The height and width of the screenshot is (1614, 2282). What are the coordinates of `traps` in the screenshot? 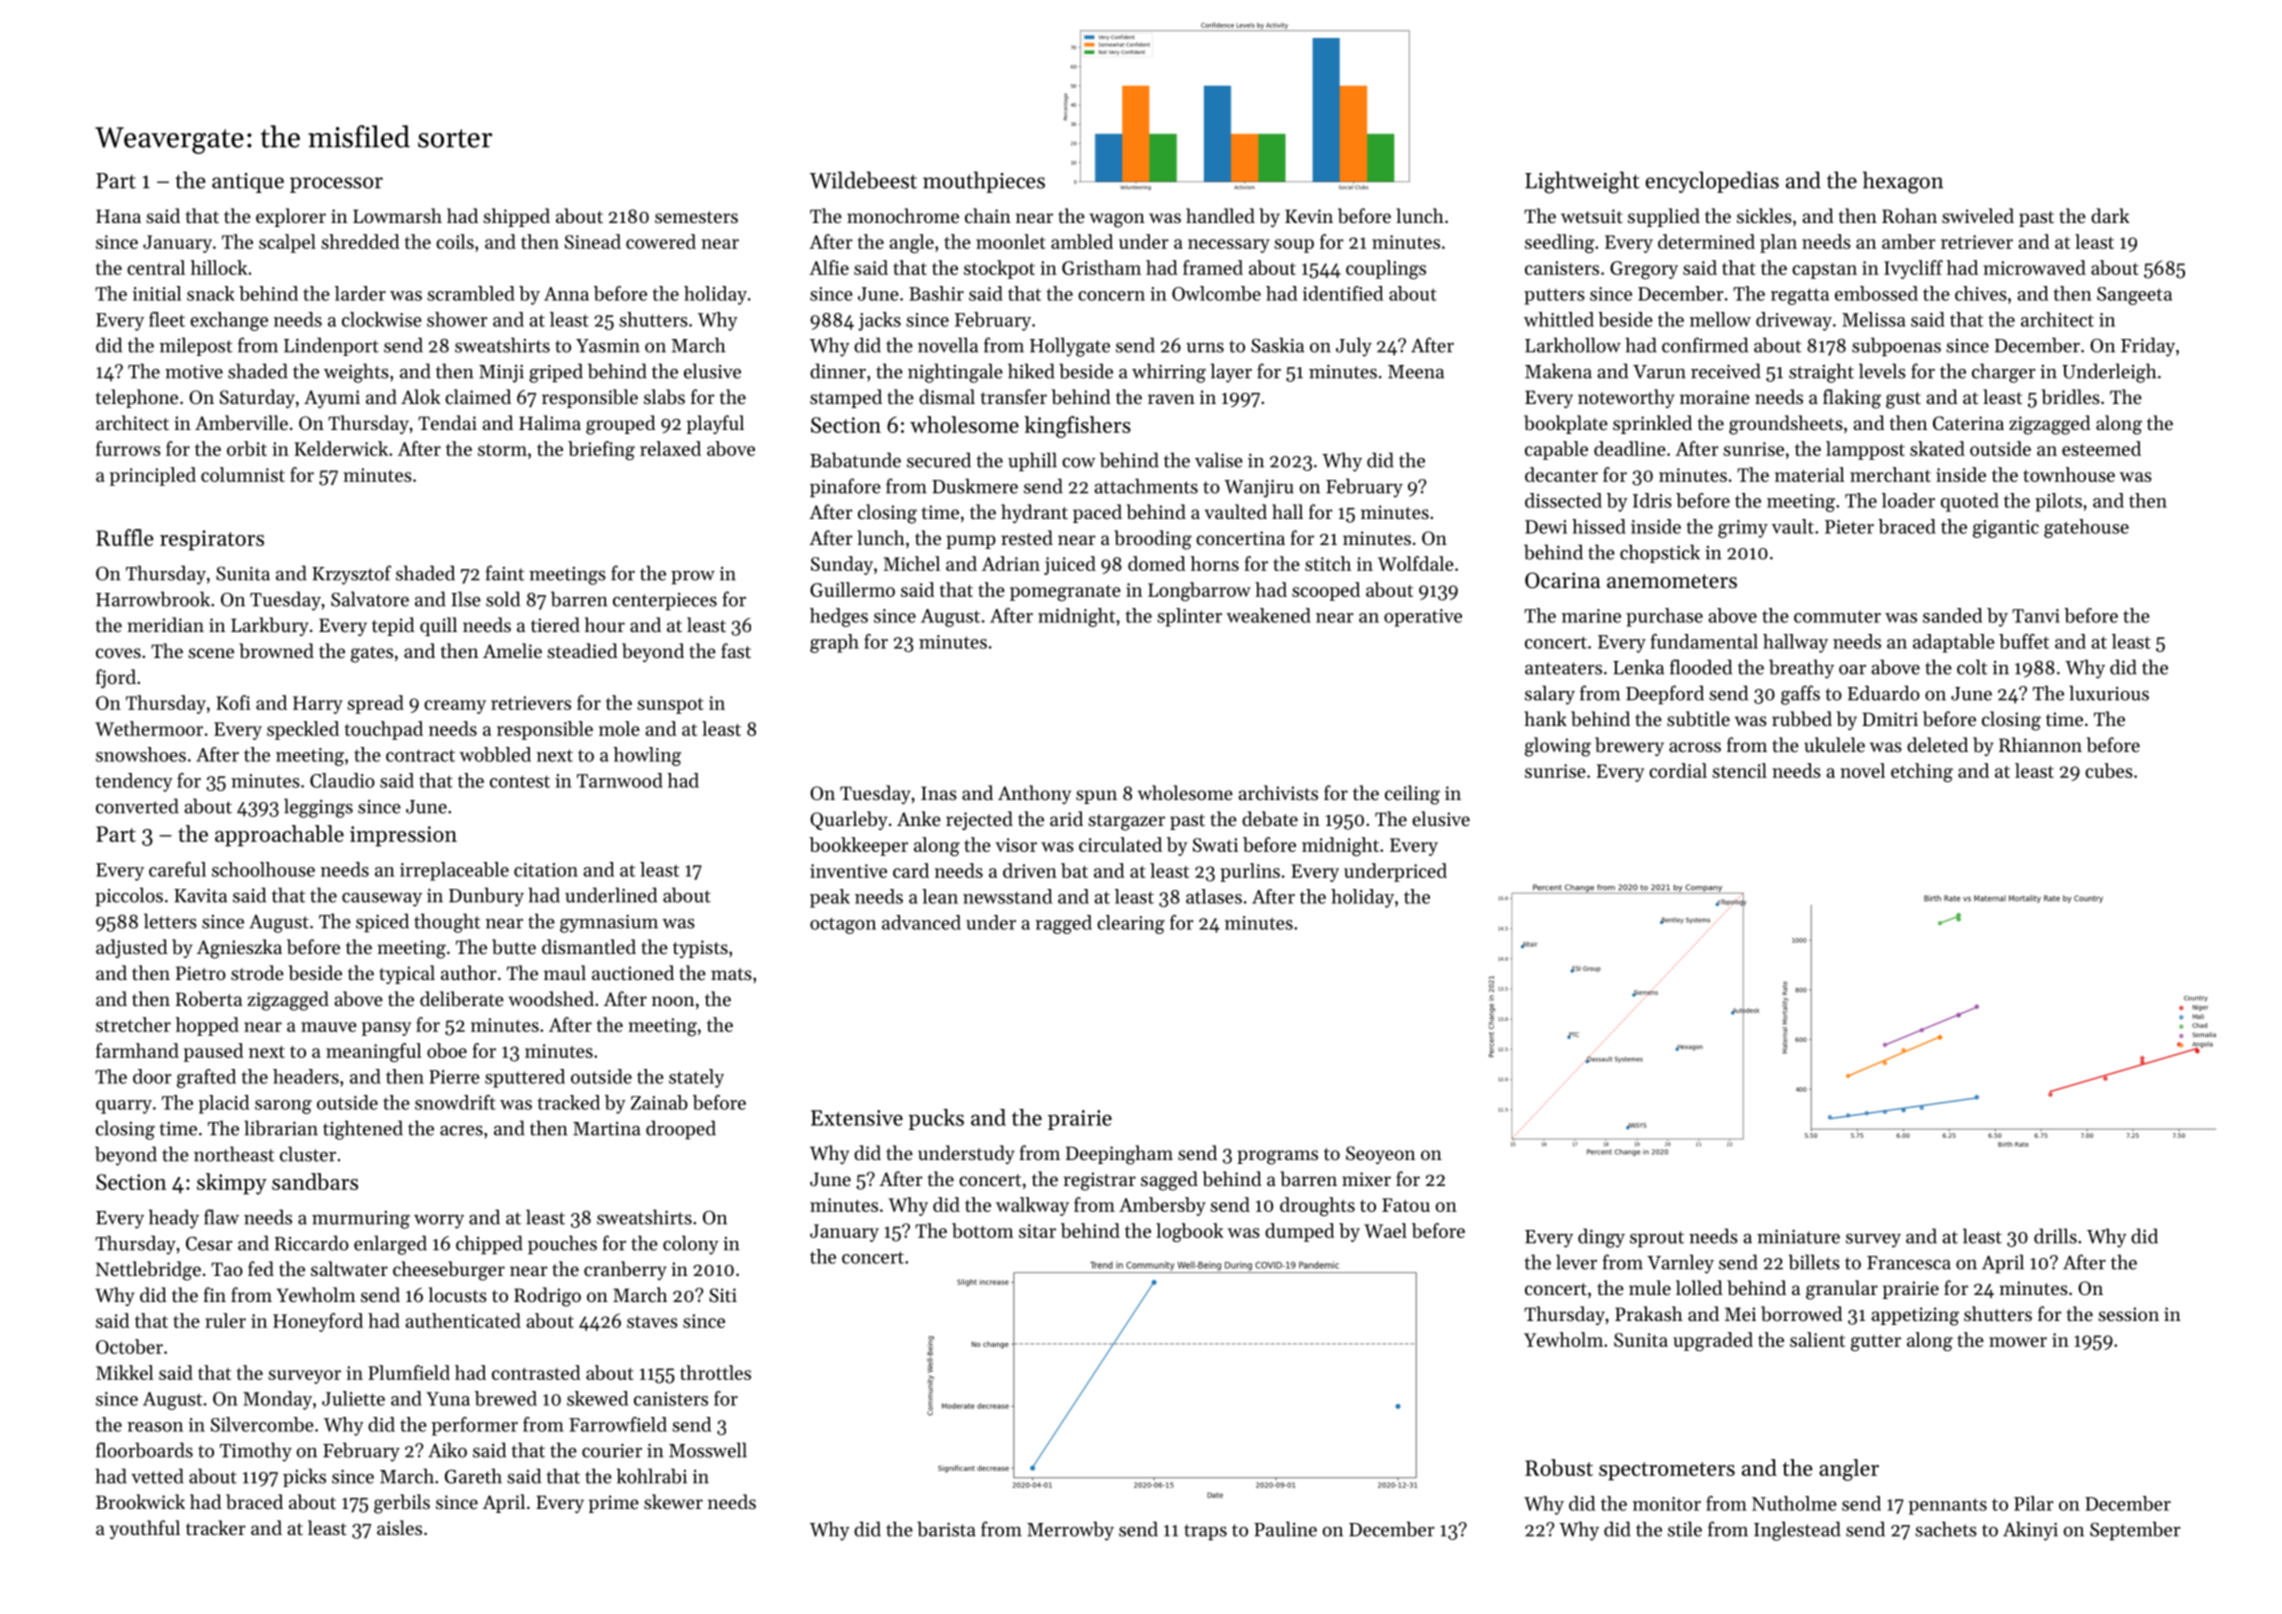 It's located at (1205, 1532).
